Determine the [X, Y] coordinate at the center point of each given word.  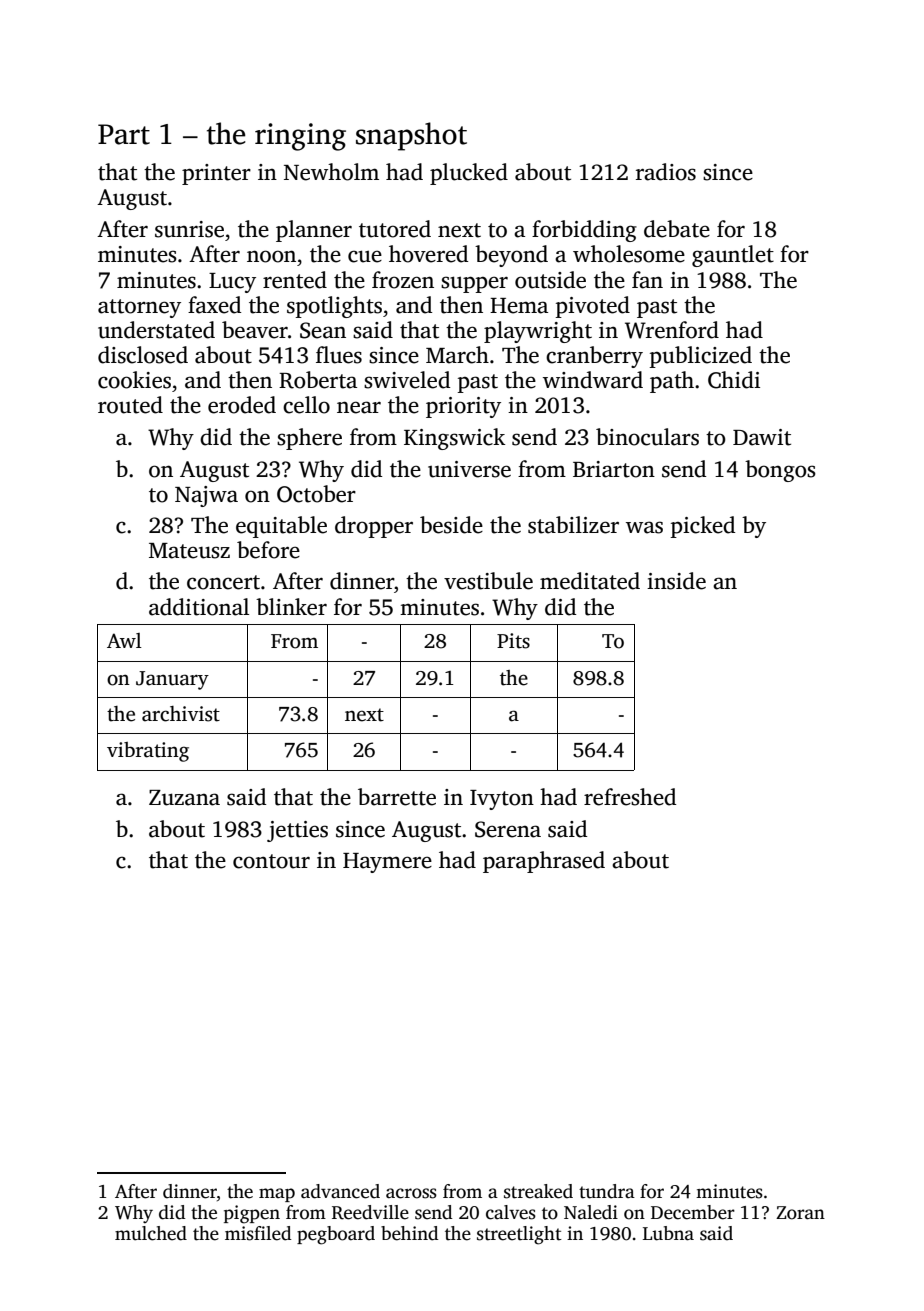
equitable [281, 527]
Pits [513, 641]
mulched [151, 1233]
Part [124, 134]
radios [666, 172]
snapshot [411, 136]
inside [676, 581]
